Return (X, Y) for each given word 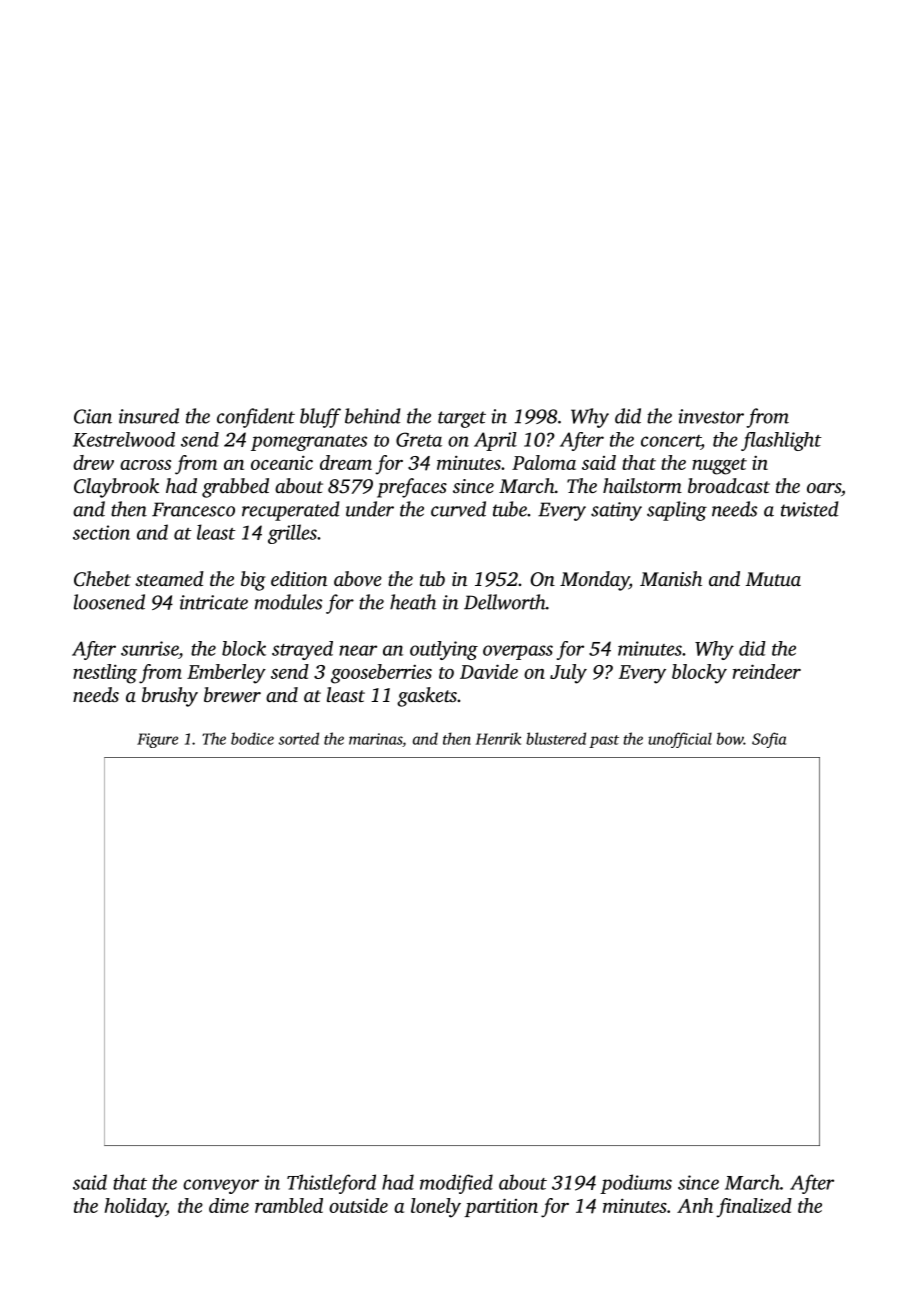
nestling (105, 674)
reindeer (767, 671)
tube (510, 509)
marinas (375, 739)
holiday (135, 1208)
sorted (298, 738)
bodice (252, 738)
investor (711, 416)
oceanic (282, 462)
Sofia (769, 740)
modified (456, 1184)
